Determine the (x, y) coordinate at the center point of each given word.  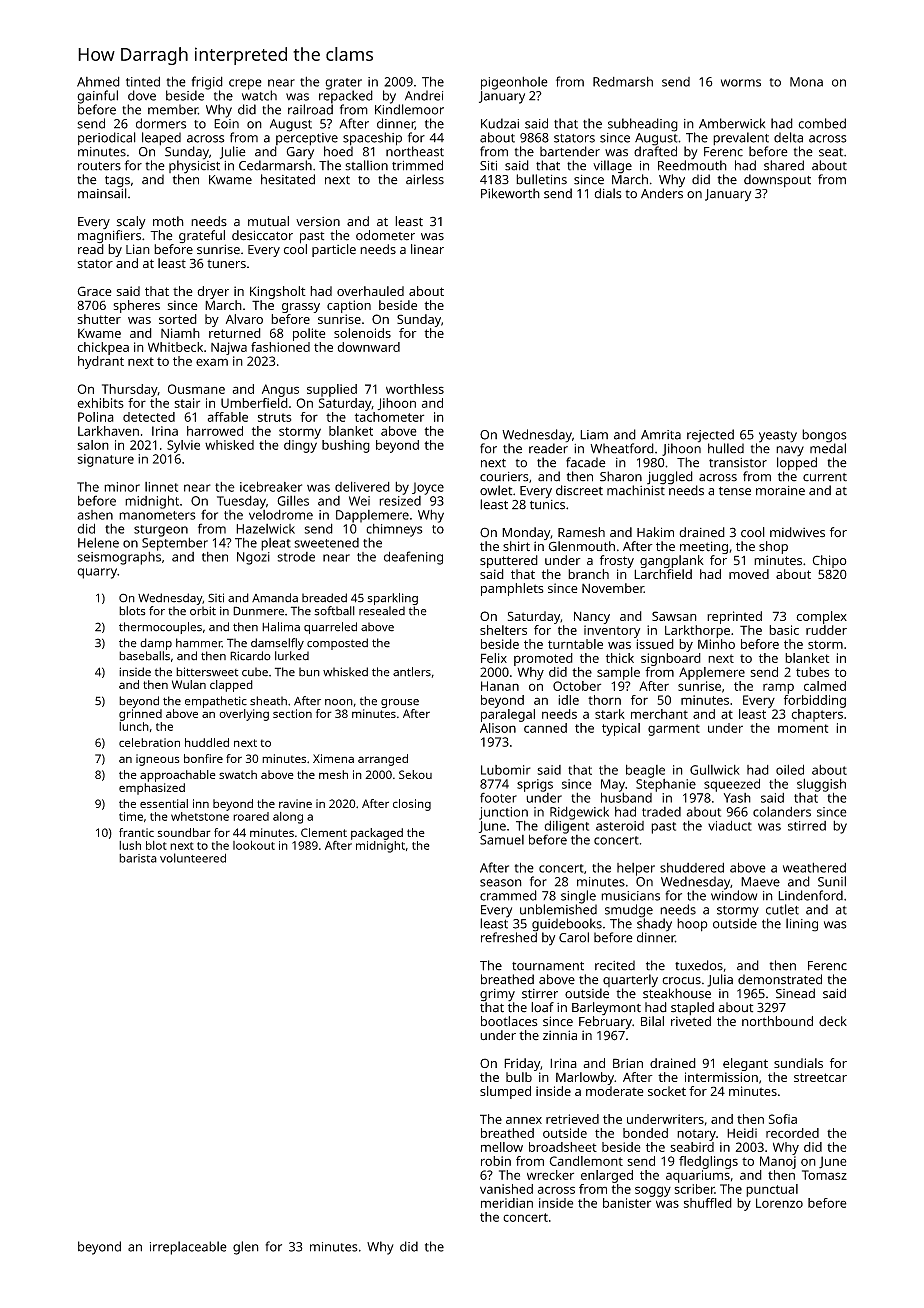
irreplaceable (188, 1248)
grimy (497, 995)
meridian (507, 1203)
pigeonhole (514, 83)
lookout (254, 845)
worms (741, 83)
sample (618, 673)
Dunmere (258, 611)
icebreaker (271, 486)
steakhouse (677, 993)
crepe (245, 84)
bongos (824, 436)
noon (339, 702)
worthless (415, 389)
